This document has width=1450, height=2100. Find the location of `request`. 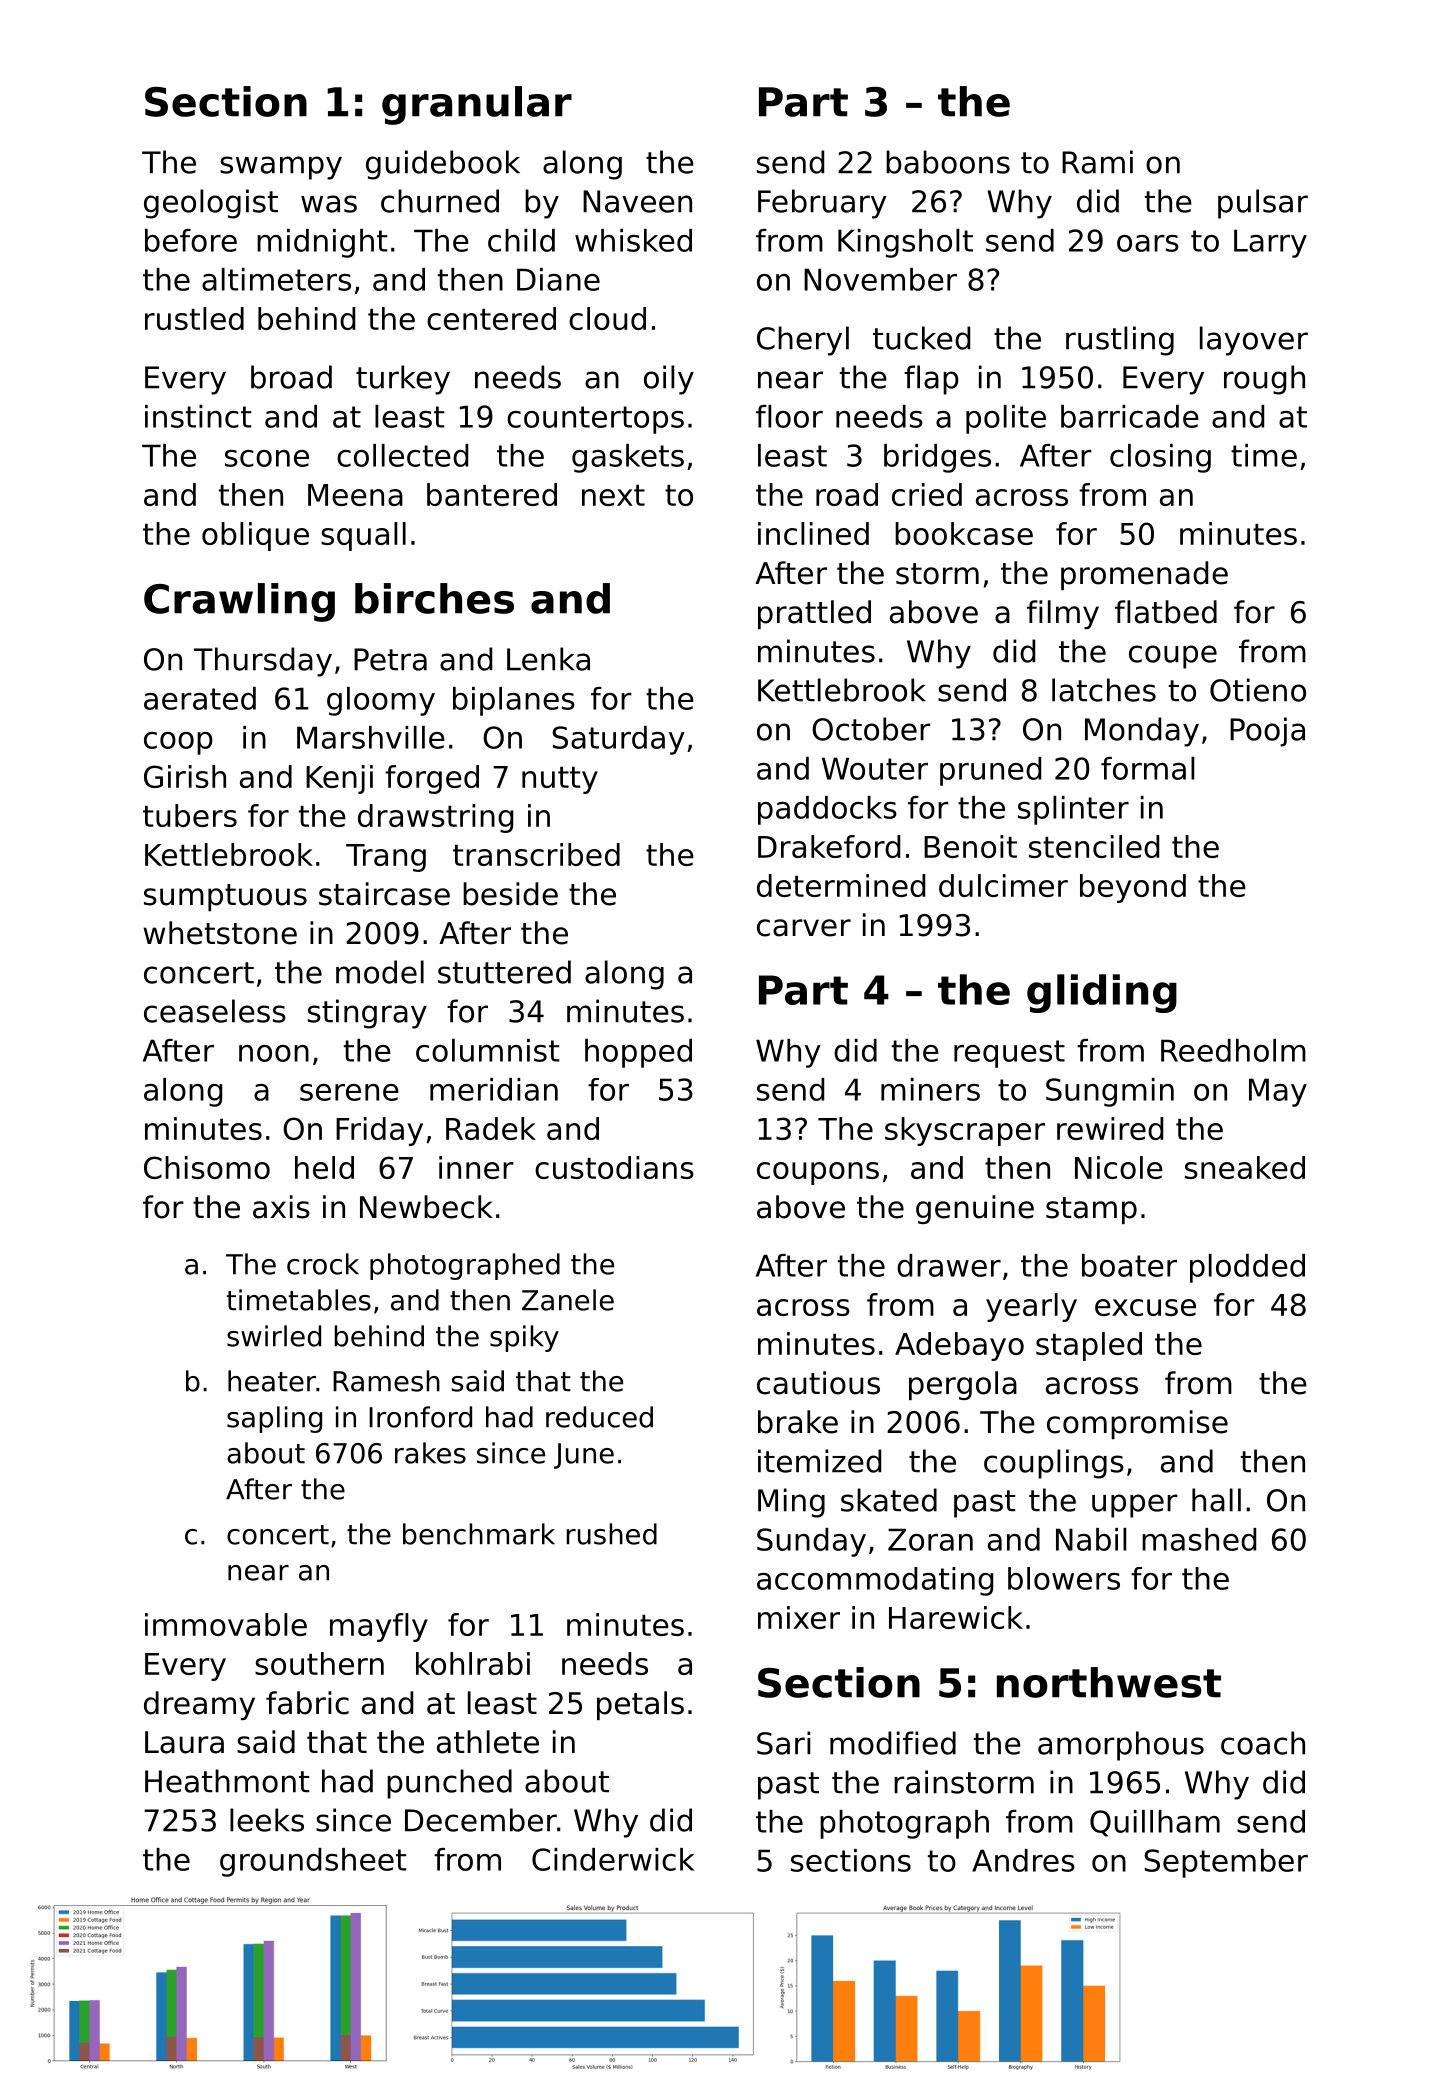

request is located at coordinates (1009, 1054).
